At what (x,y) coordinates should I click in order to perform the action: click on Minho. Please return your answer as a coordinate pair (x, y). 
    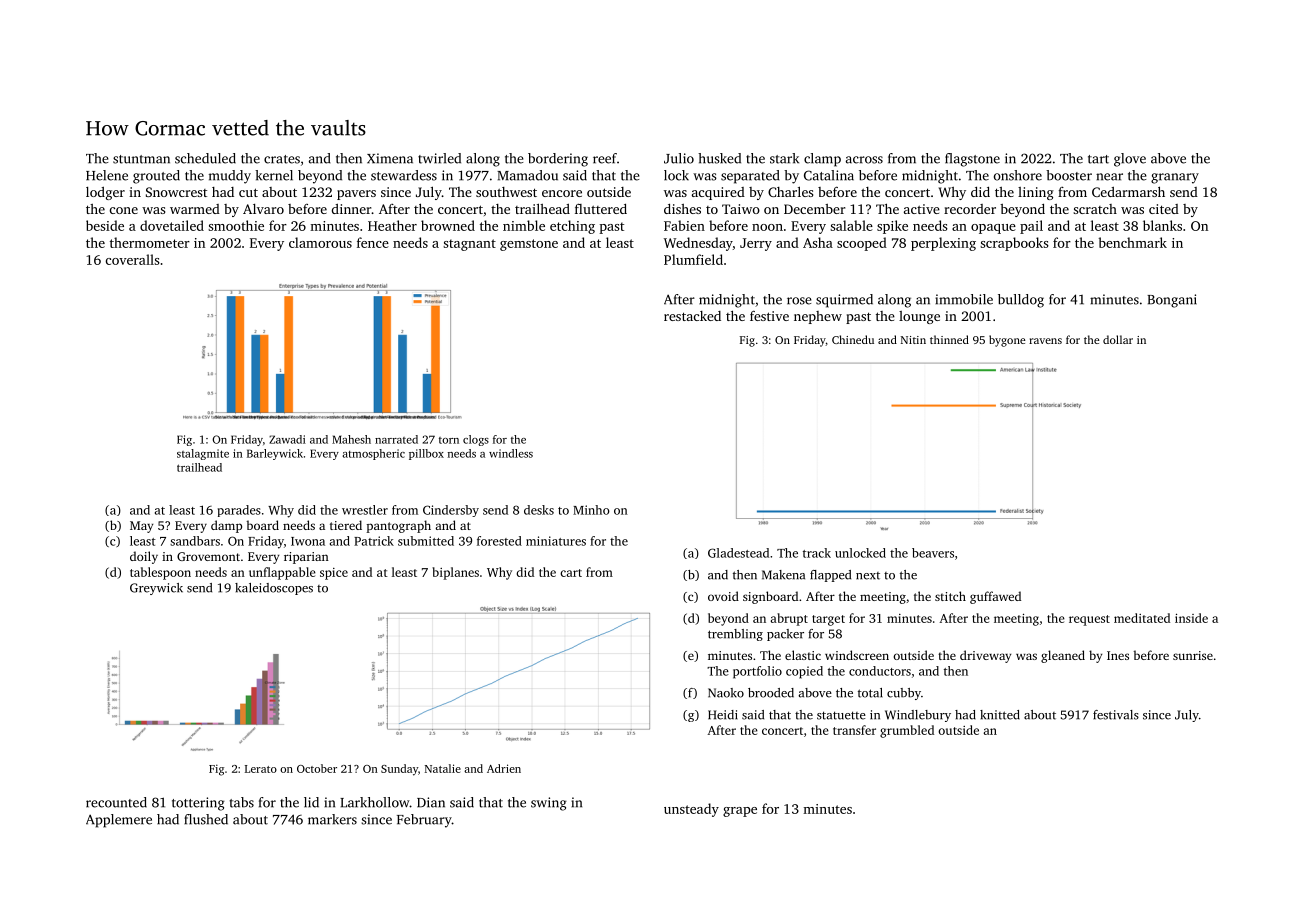
    Looking at the image, I should click on (591, 510).
